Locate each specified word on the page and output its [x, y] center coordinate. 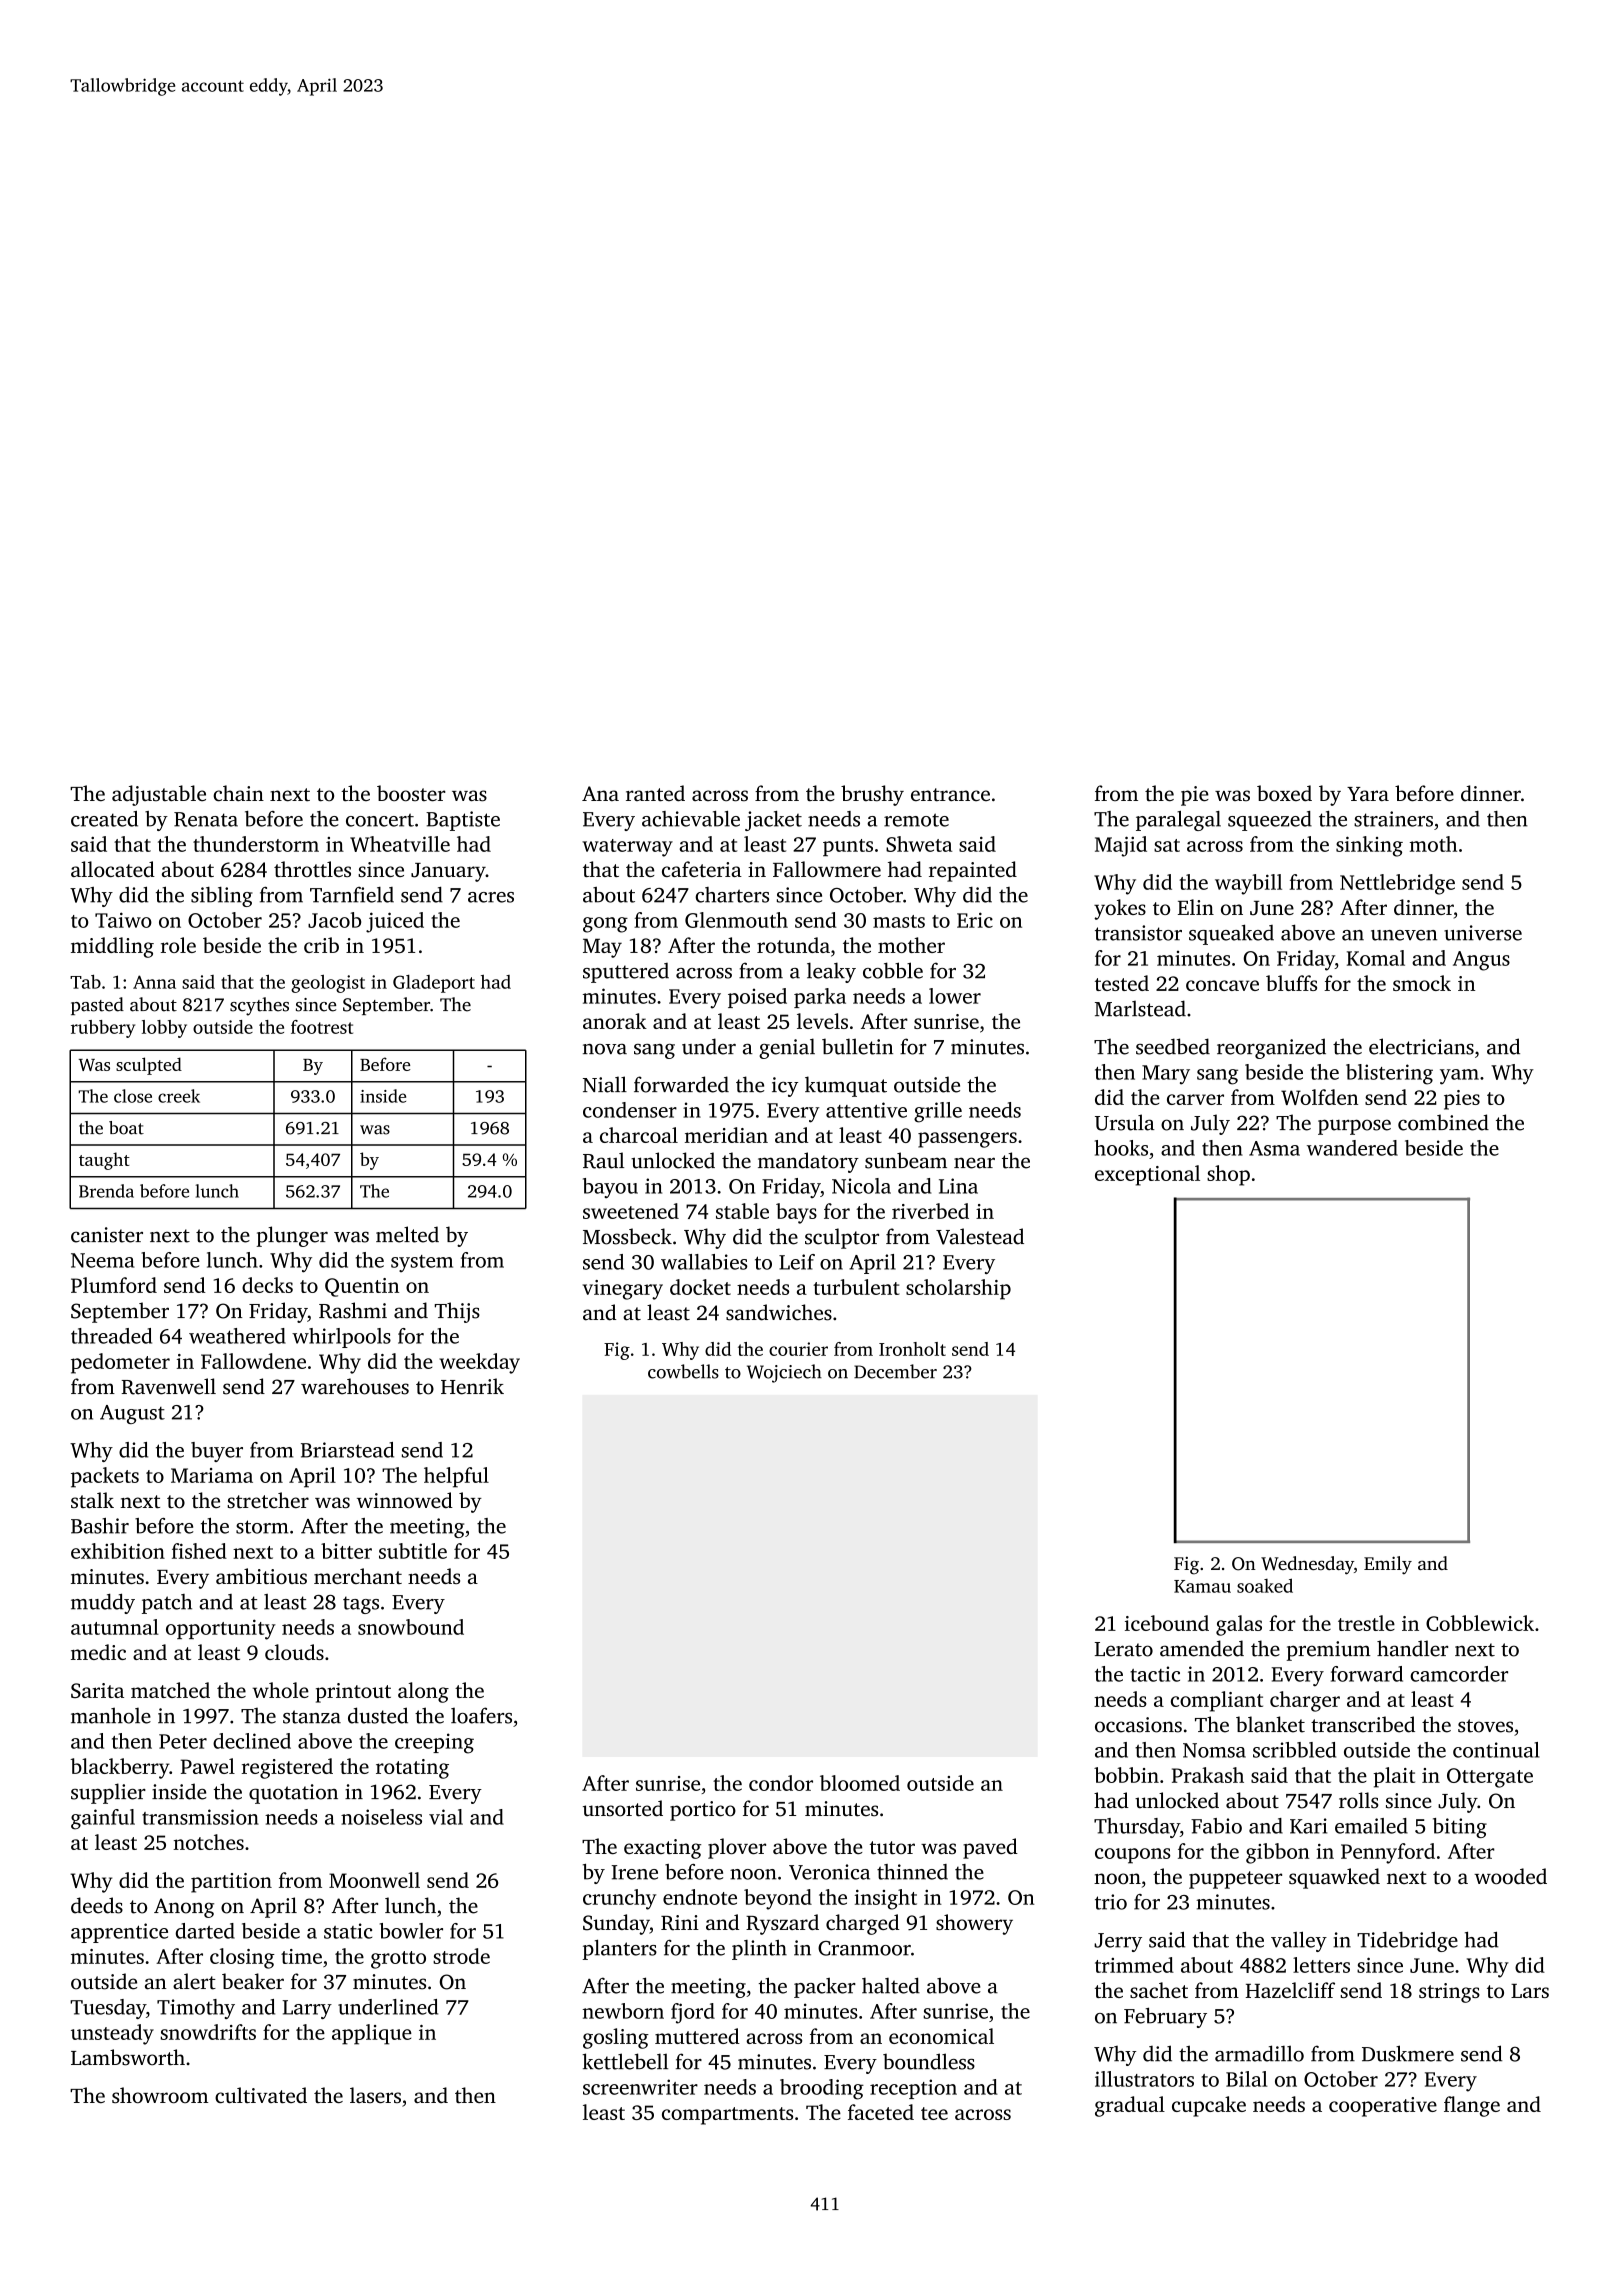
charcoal [639, 1135]
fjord [693, 2013]
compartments [727, 2116]
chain [238, 793]
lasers [375, 2095]
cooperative [1383, 2107]
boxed [1284, 793]
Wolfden [1319, 1097]
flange [1472, 2106]
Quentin [362, 1287]
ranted [655, 793]
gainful [103, 1819]
